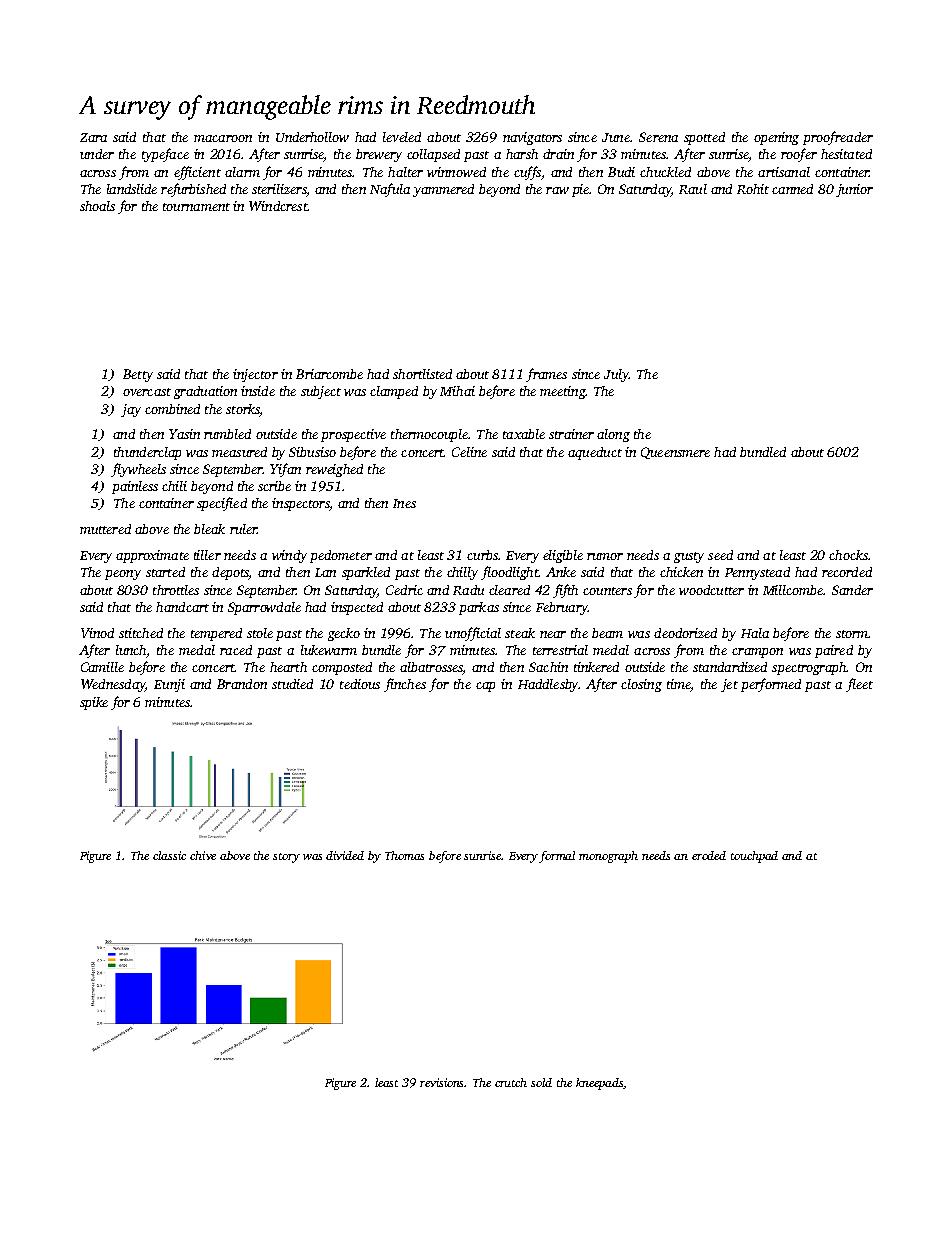  I want to click on revisions, so click(442, 1082).
